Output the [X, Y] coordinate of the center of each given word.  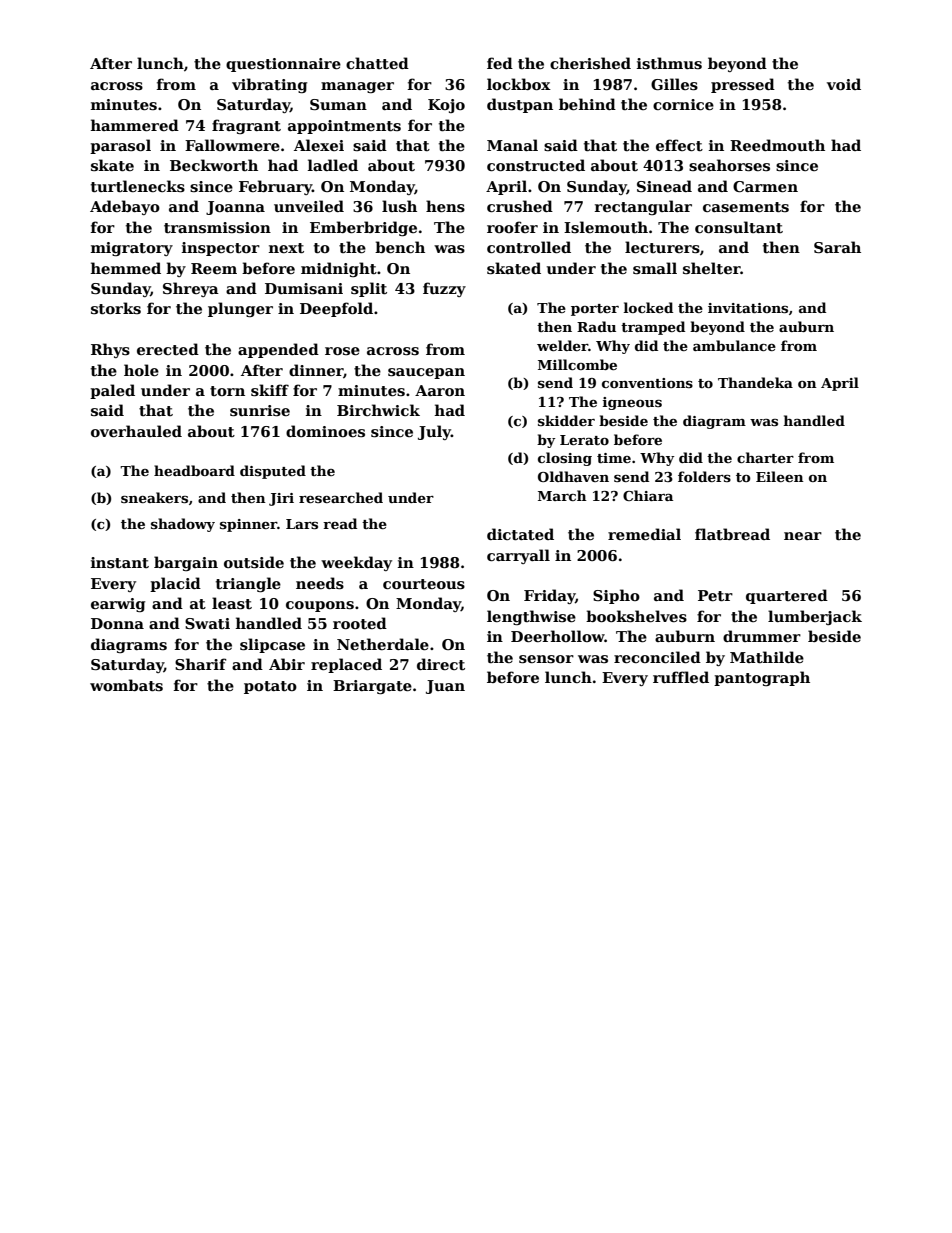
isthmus [669, 63]
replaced [346, 665]
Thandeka [755, 382]
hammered [135, 125]
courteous [424, 584]
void [844, 84]
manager [357, 87]
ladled [333, 165]
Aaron [440, 390]
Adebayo [125, 207]
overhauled [136, 431]
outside [254, 562]
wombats [126, 685]
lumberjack [815, 617]
